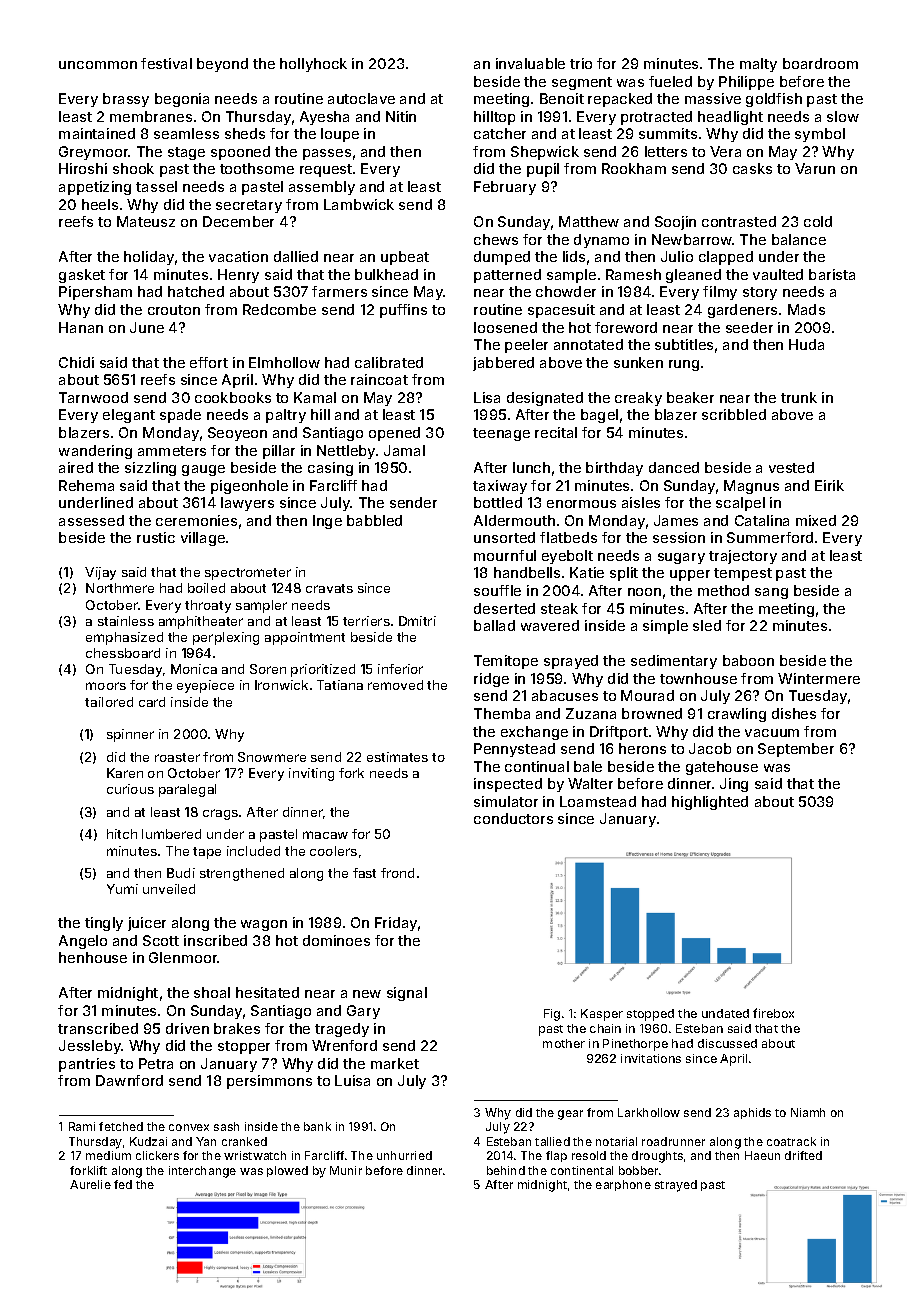 The height and width of the page is (1308, 924). What do you see at coordinates (395, 685) in the page?
I see `removed` at bounding box center [395, 685].
